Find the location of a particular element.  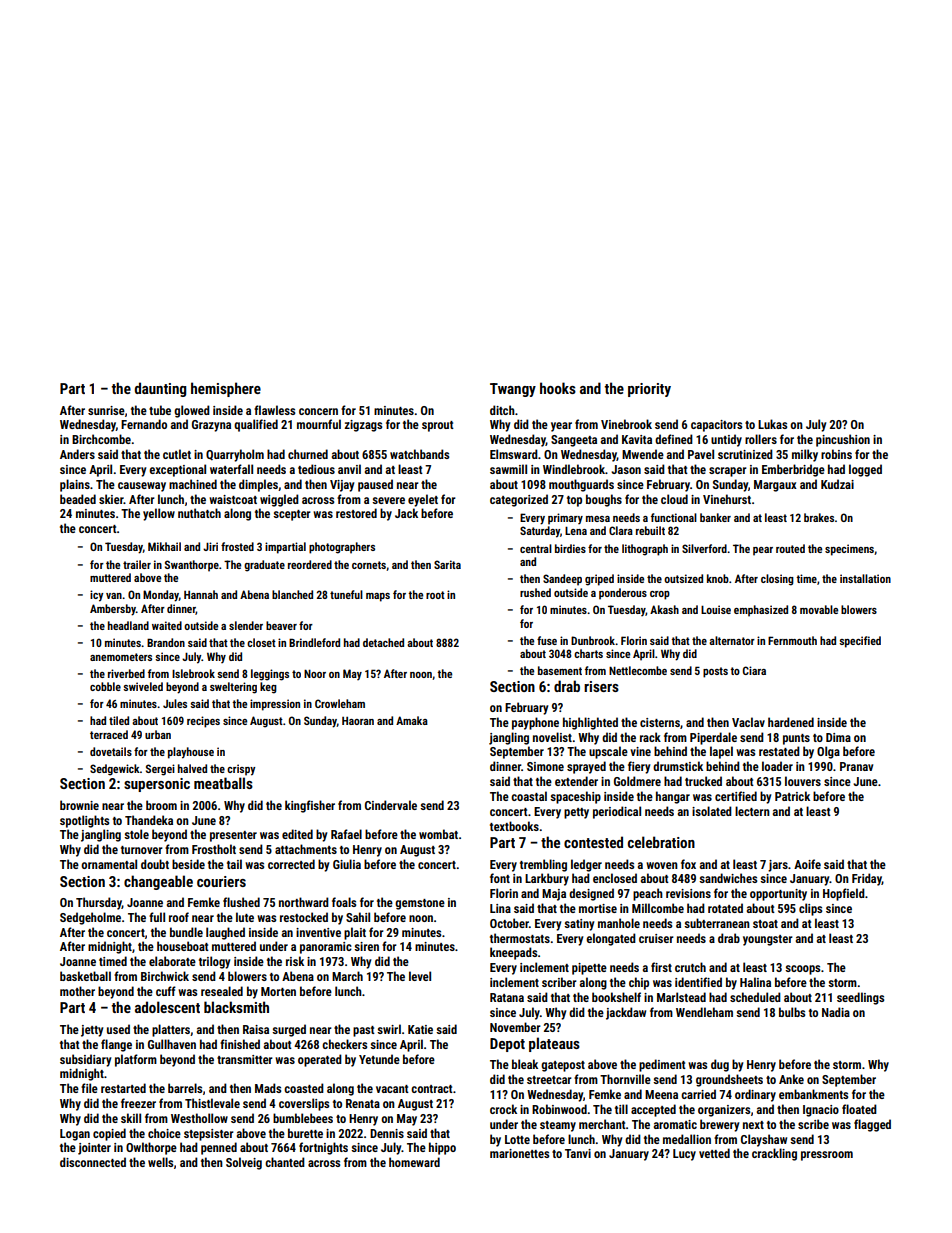

basketball is located at coordinates (85, 976).
